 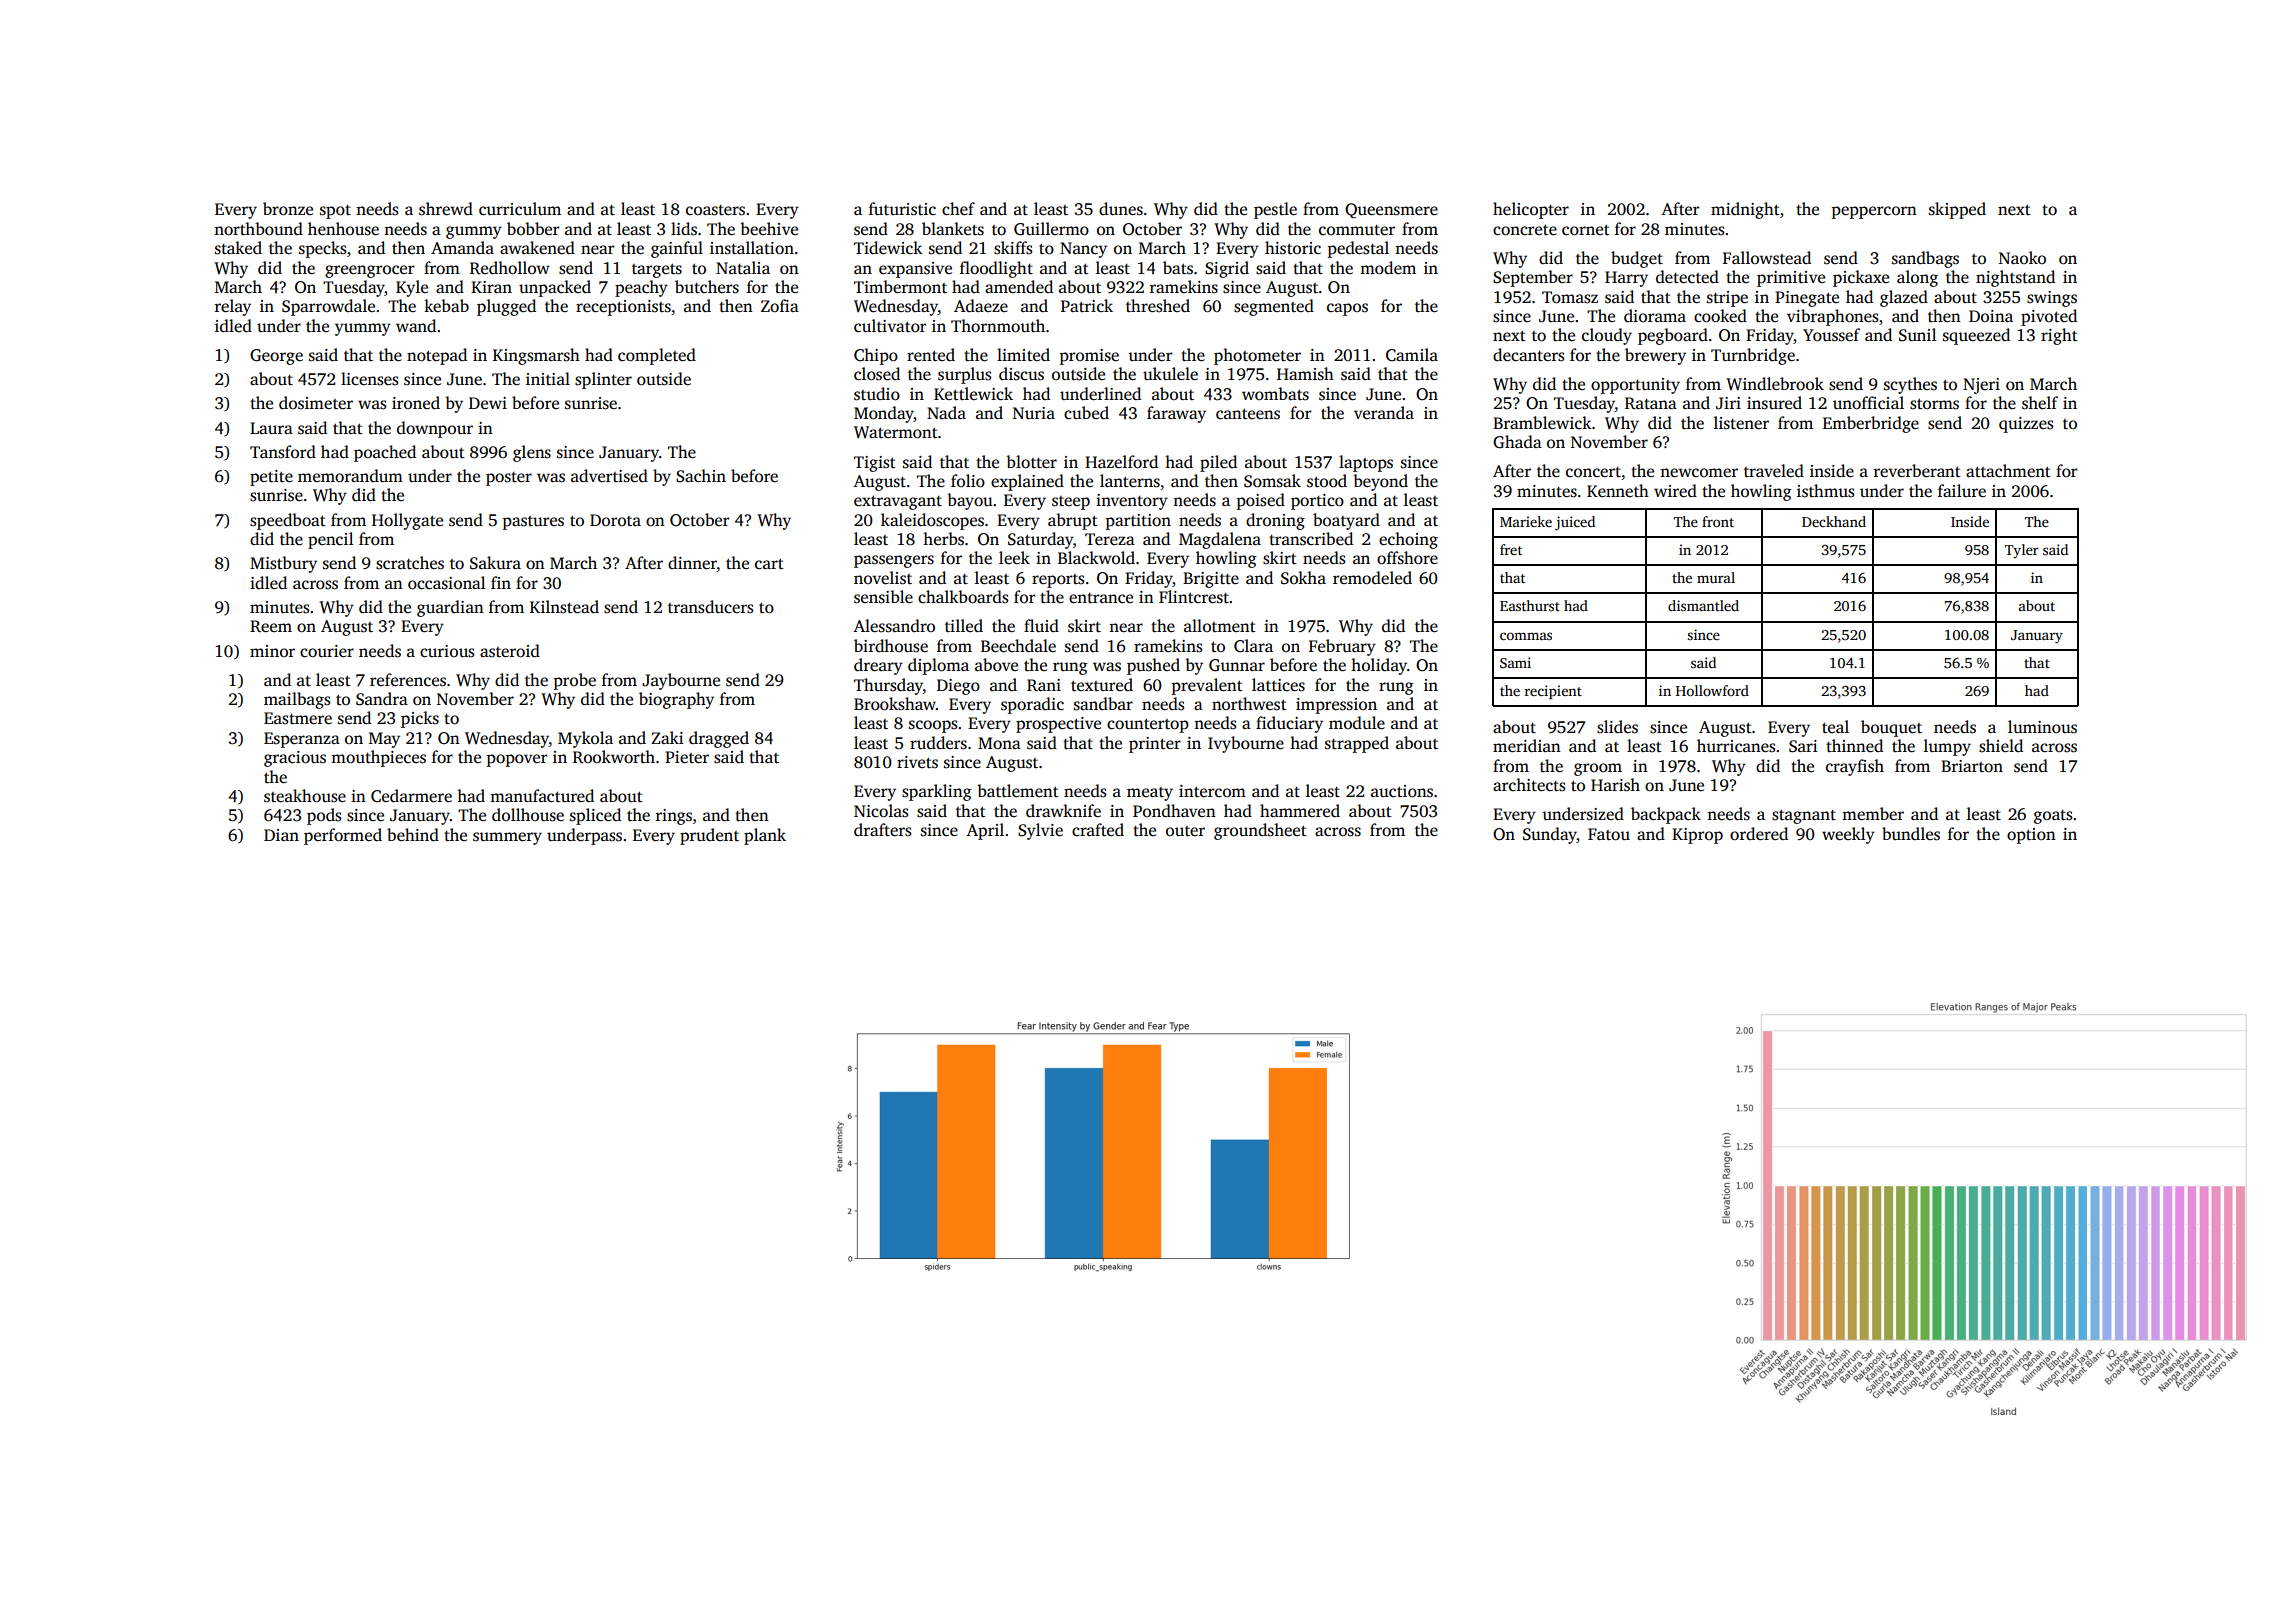 I want to click on skipped, so click(x=1957, y=210).
